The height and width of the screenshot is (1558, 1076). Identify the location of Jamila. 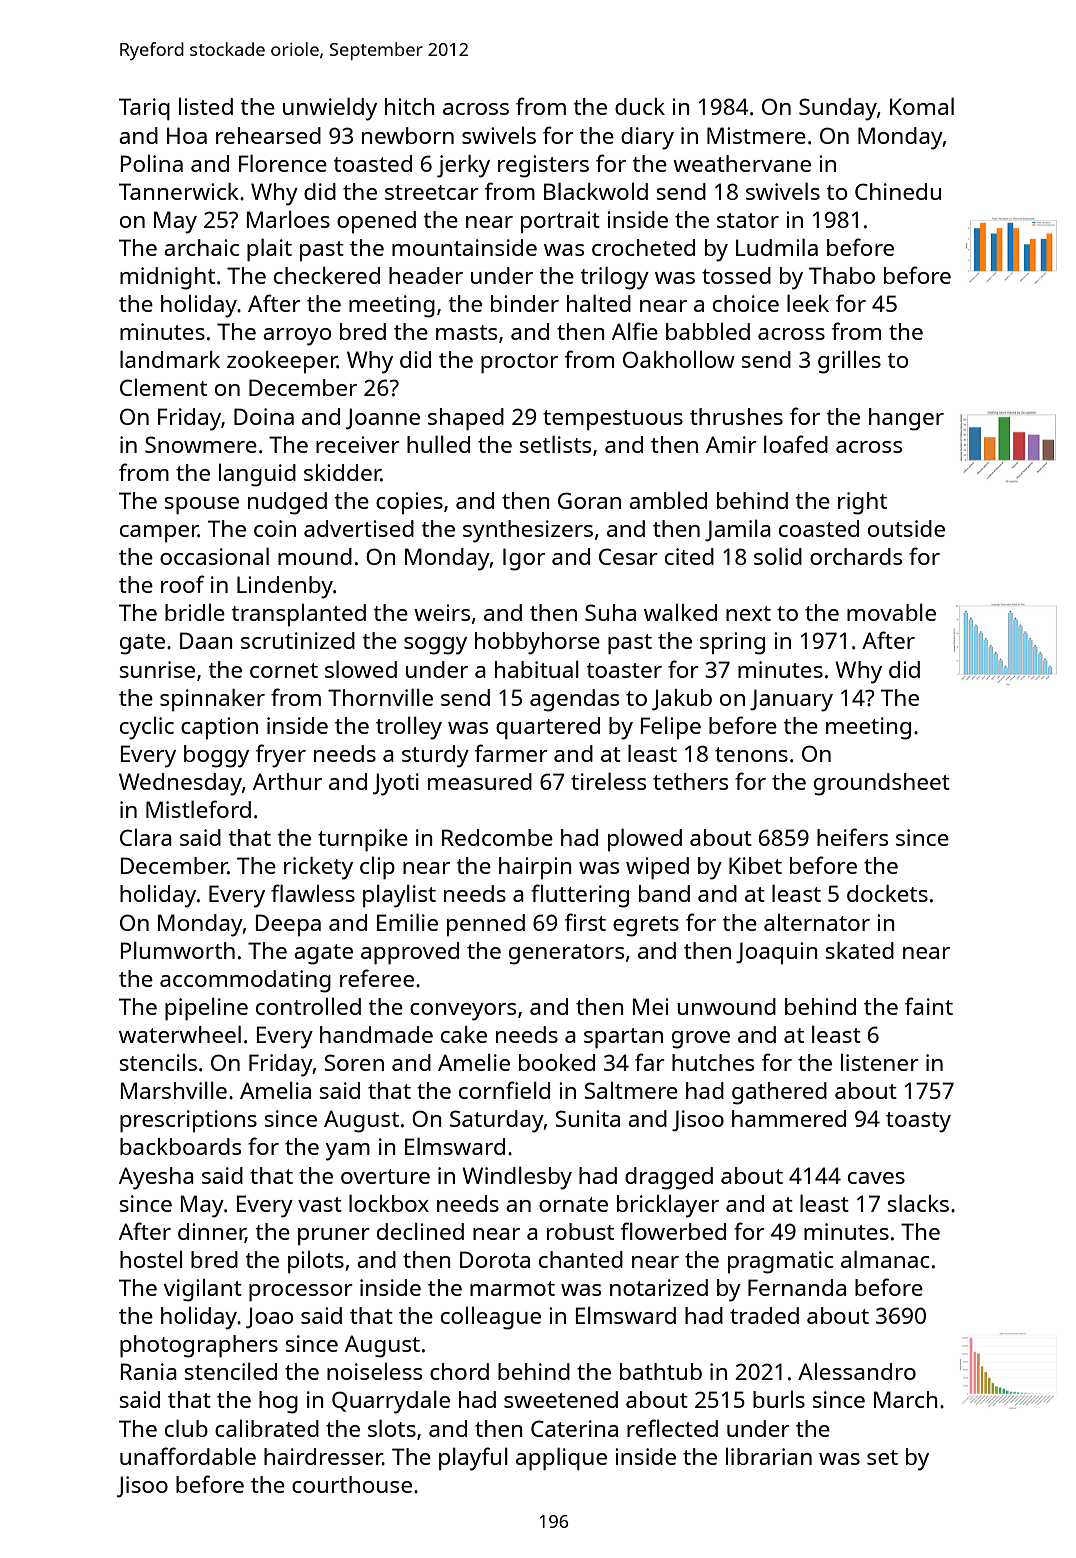
(738, 530).
